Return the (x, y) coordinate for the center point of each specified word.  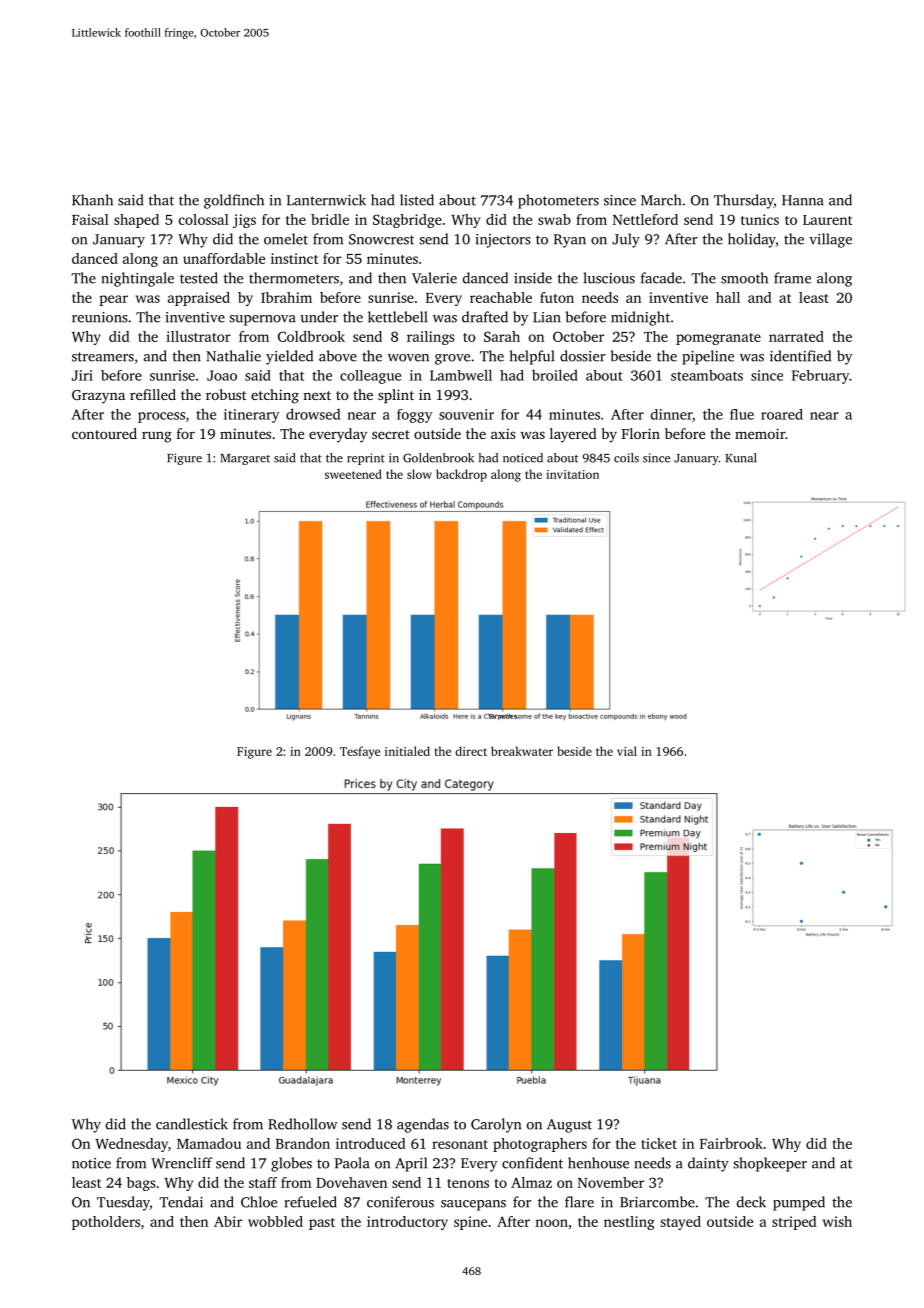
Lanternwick (326, 200)
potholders (106, 1223)
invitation (572, 474)
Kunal (741, 458)
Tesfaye (360, 752)
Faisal (90, 219)
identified (800, 356)
